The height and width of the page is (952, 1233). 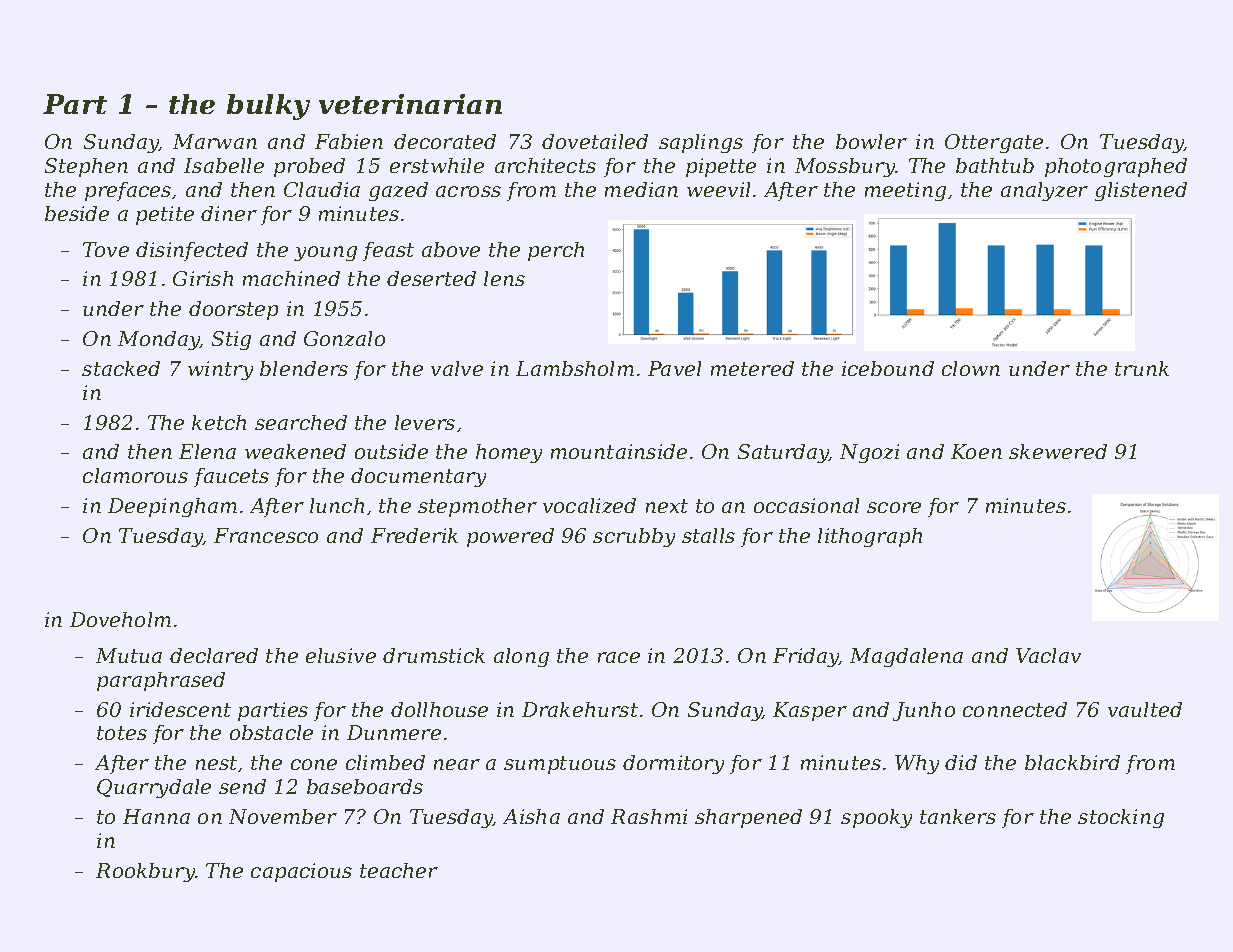 I want to click on weevil, so click(x=718, y=189).
